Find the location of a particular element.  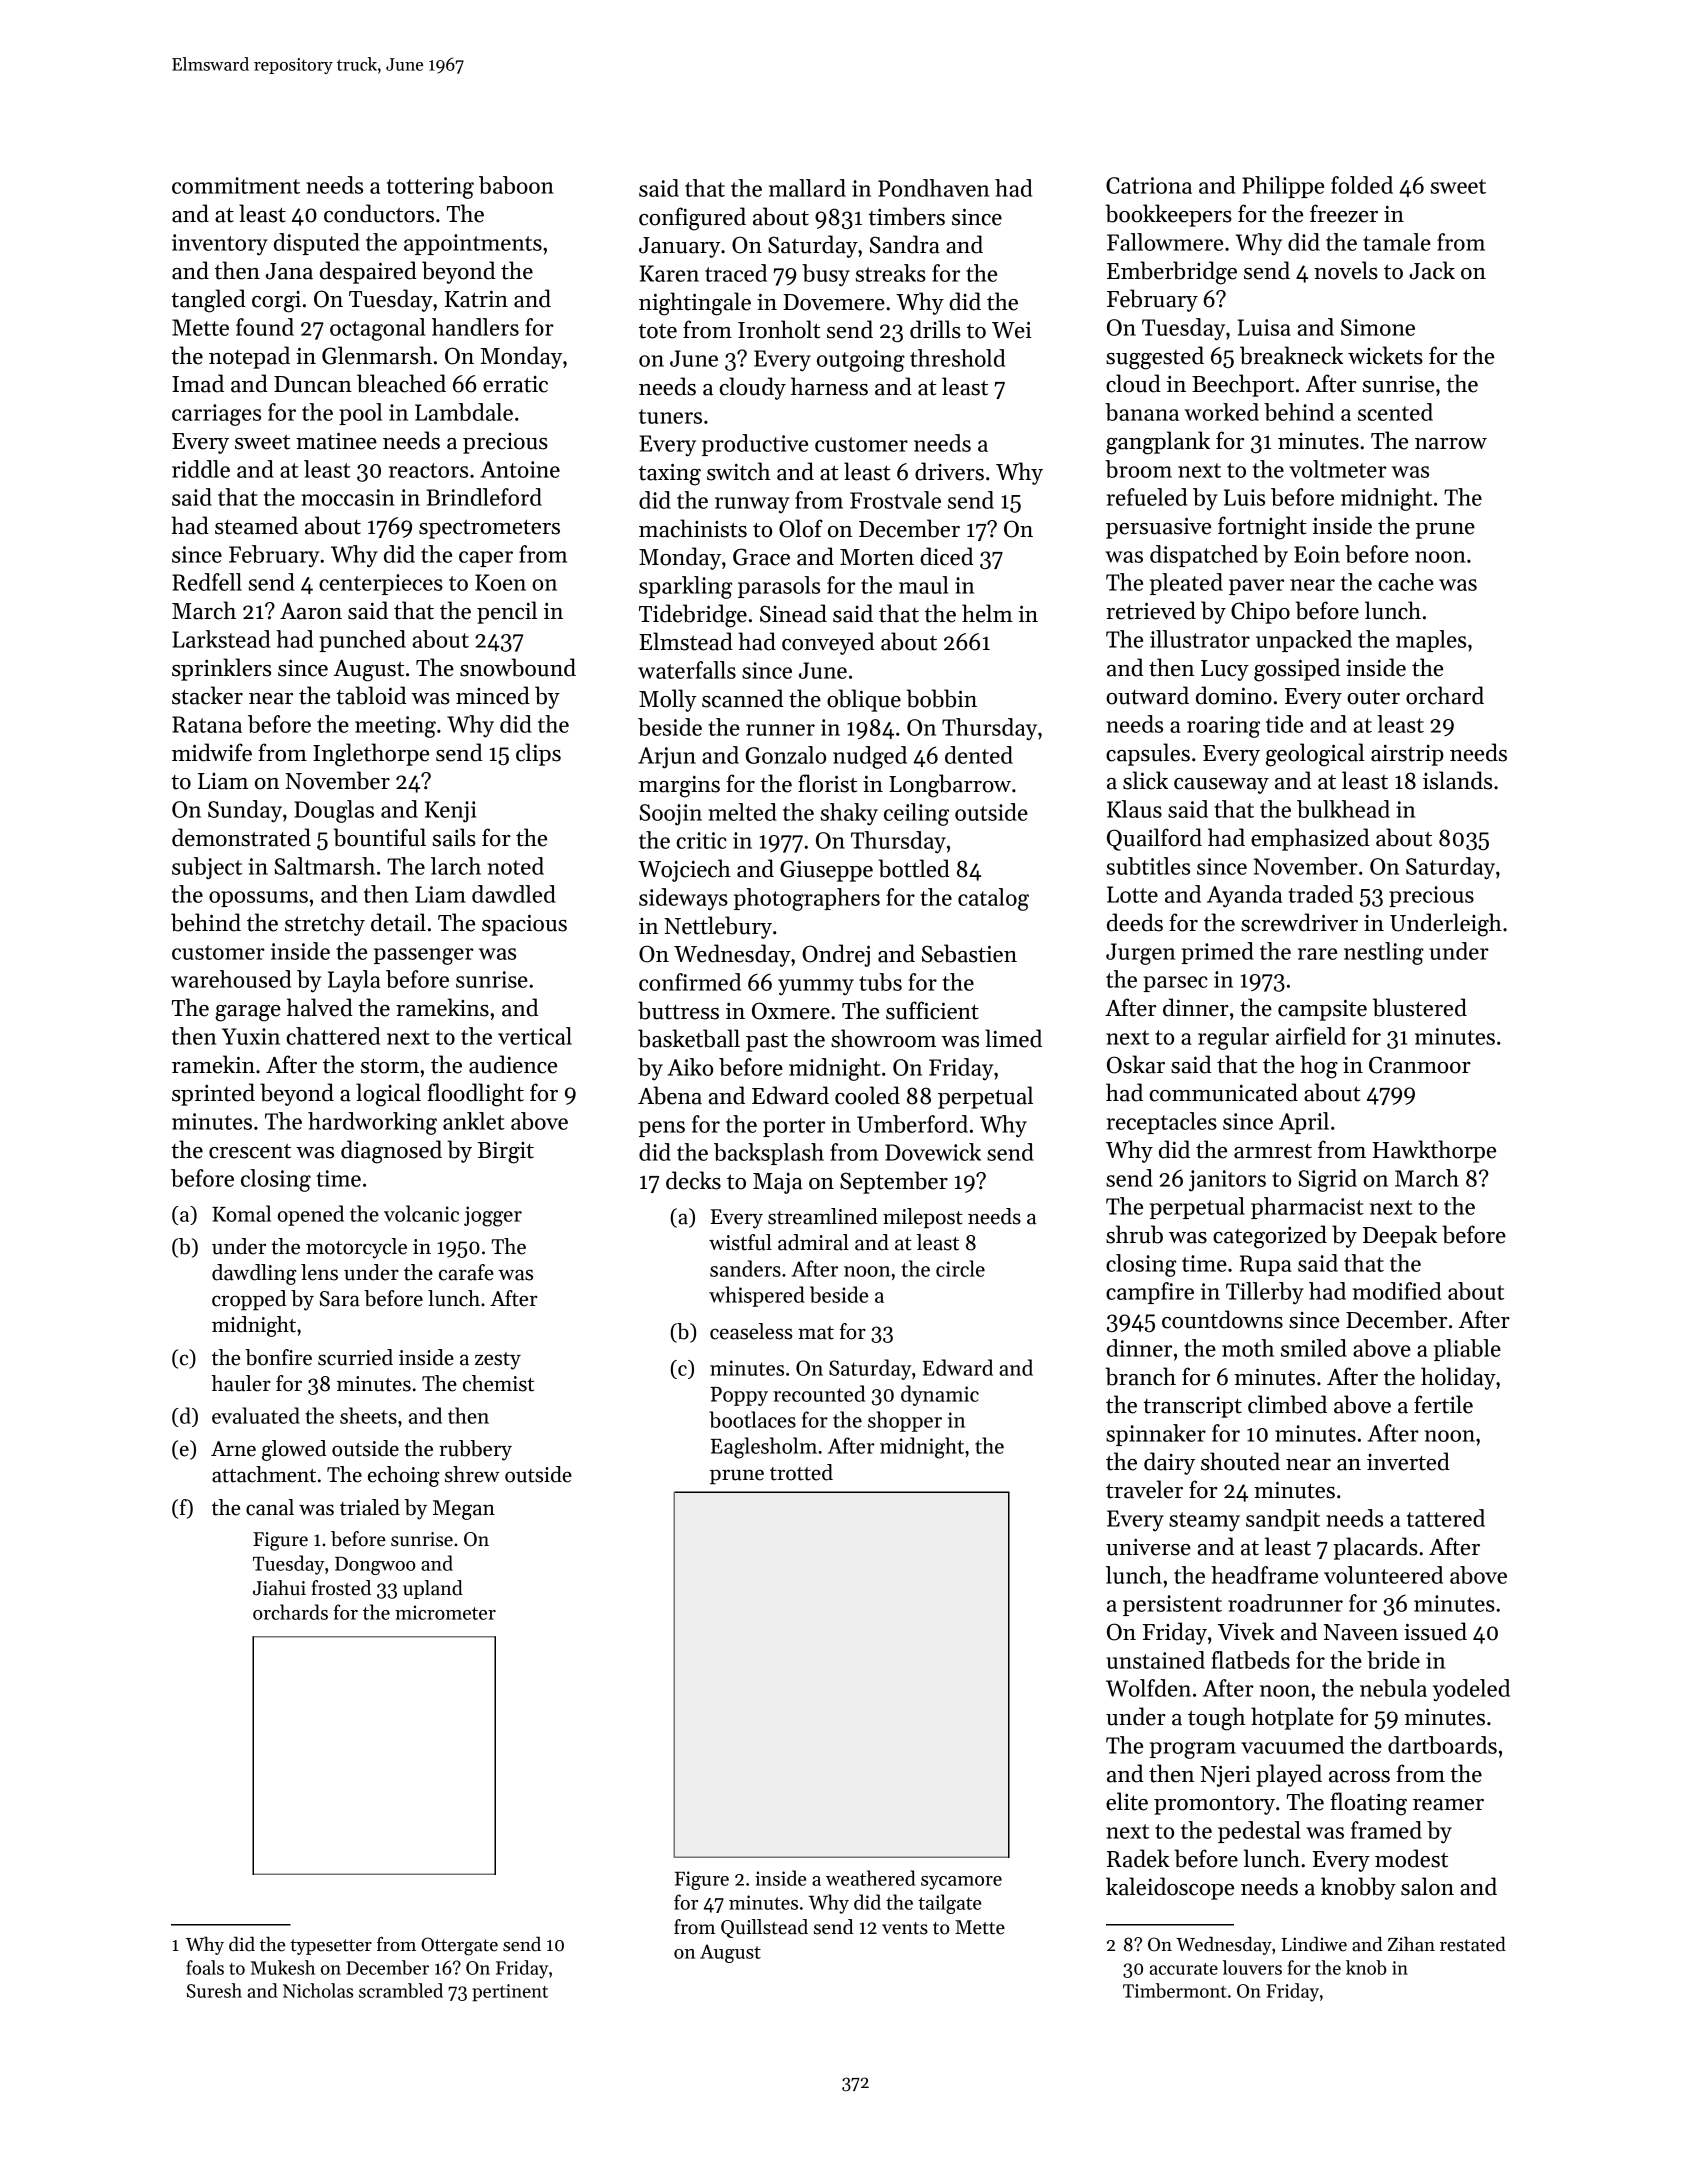

trialed is located at coordinates (370, 1507).
